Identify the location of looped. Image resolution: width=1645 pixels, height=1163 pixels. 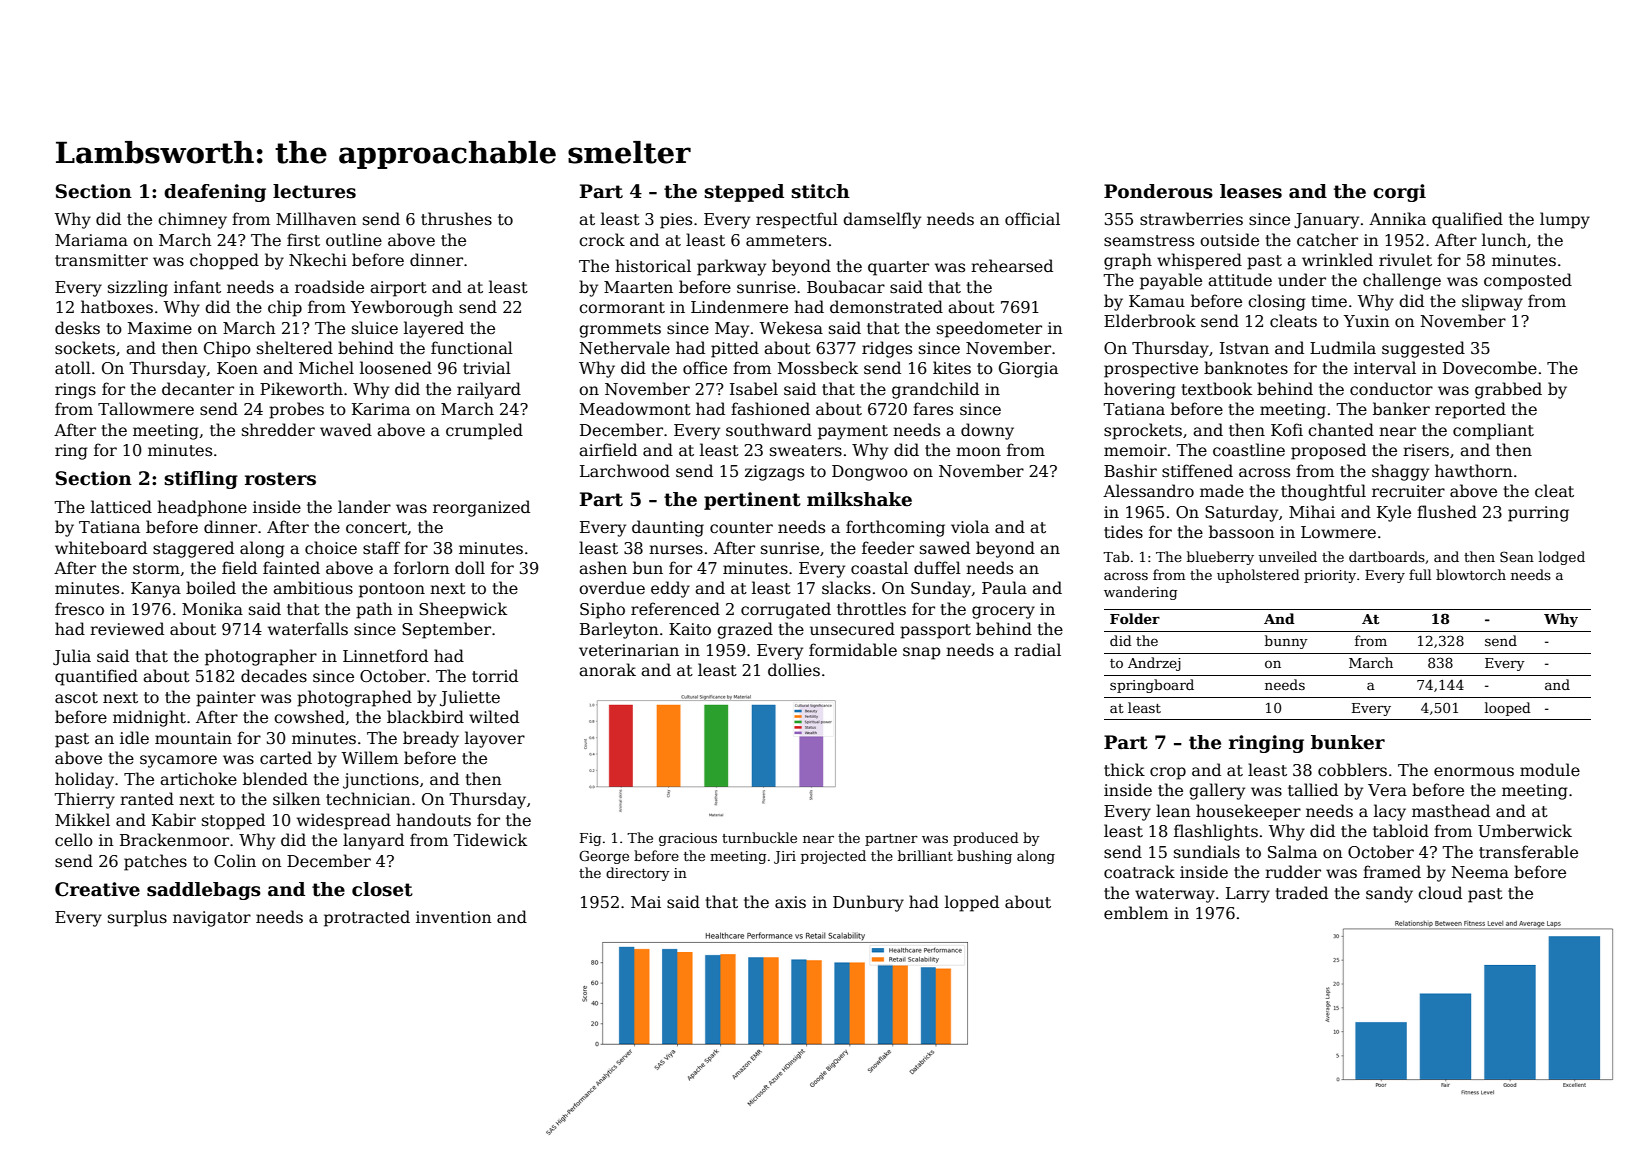
(1508, 709).
